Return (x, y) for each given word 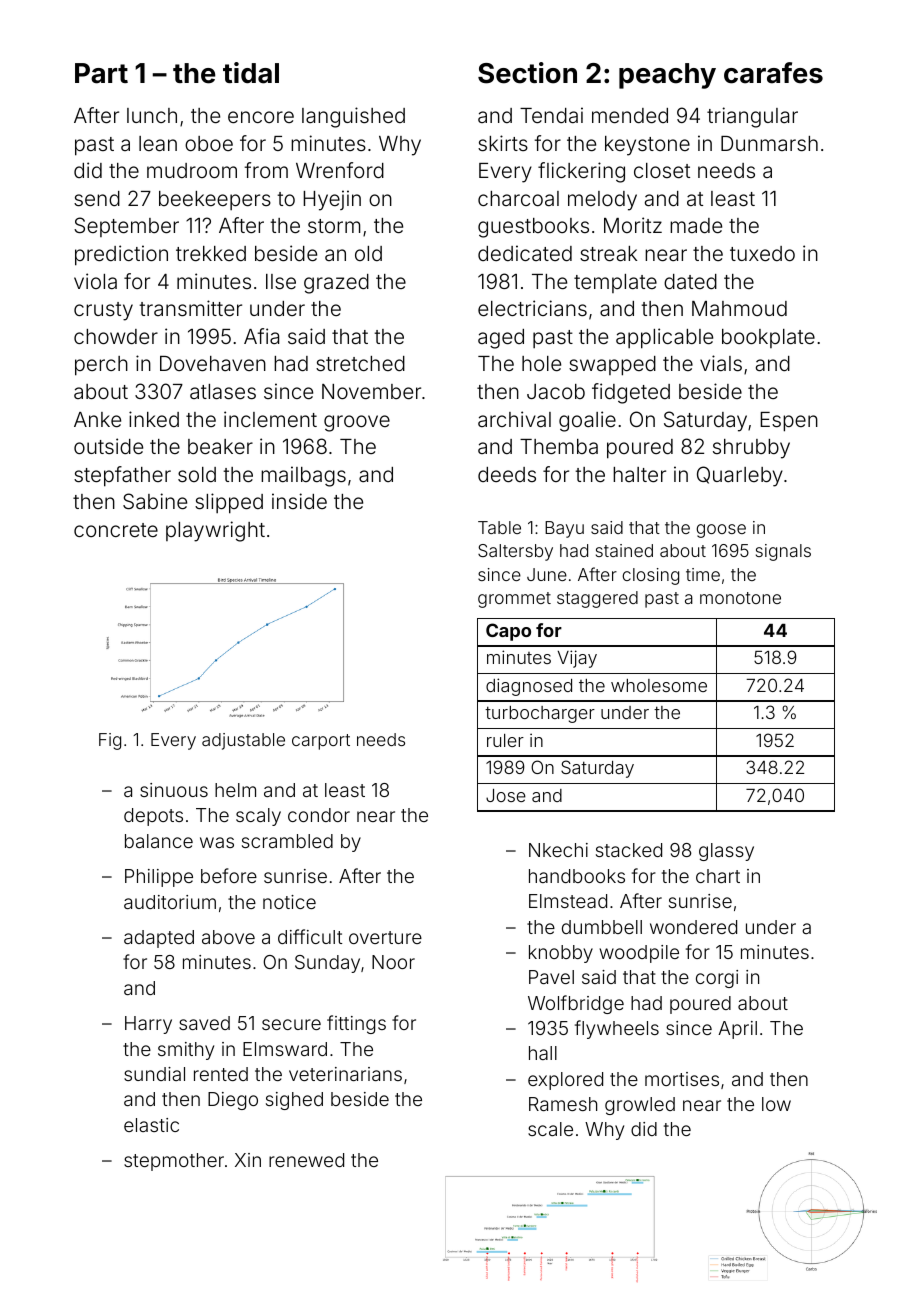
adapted (159, 939)
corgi (717, 979)
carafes (773, 73)
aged (501, 339)
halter (639, 474)
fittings (356, 1024)
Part (101, 73)
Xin (248, 1160)
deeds (507, 474)
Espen (789, 422)
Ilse (281, 281)
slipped (229, 503)
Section (527, 73)
